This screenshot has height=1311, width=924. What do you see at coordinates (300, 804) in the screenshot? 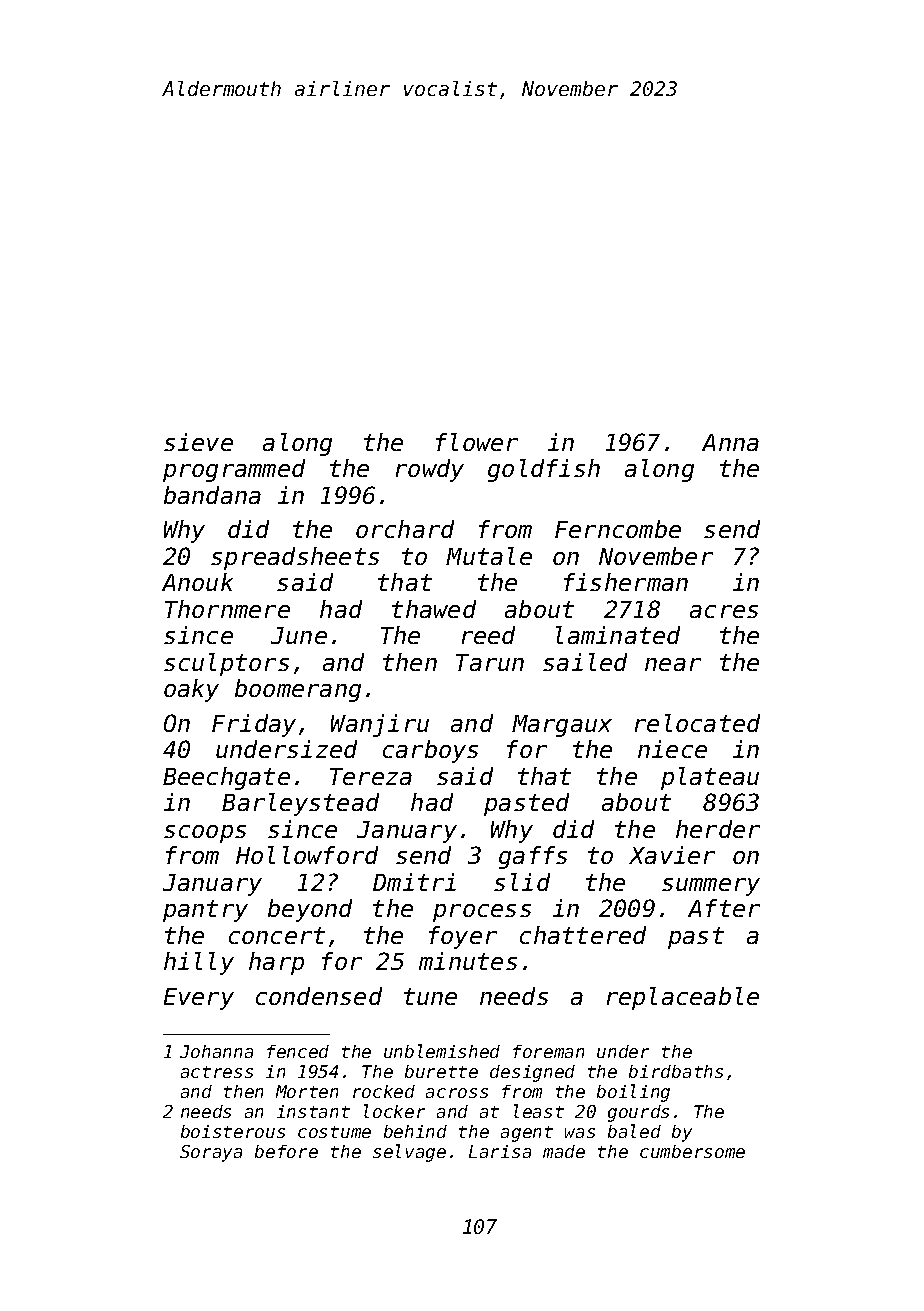
I see `Barleystead` at bounding box center [300, 804].
